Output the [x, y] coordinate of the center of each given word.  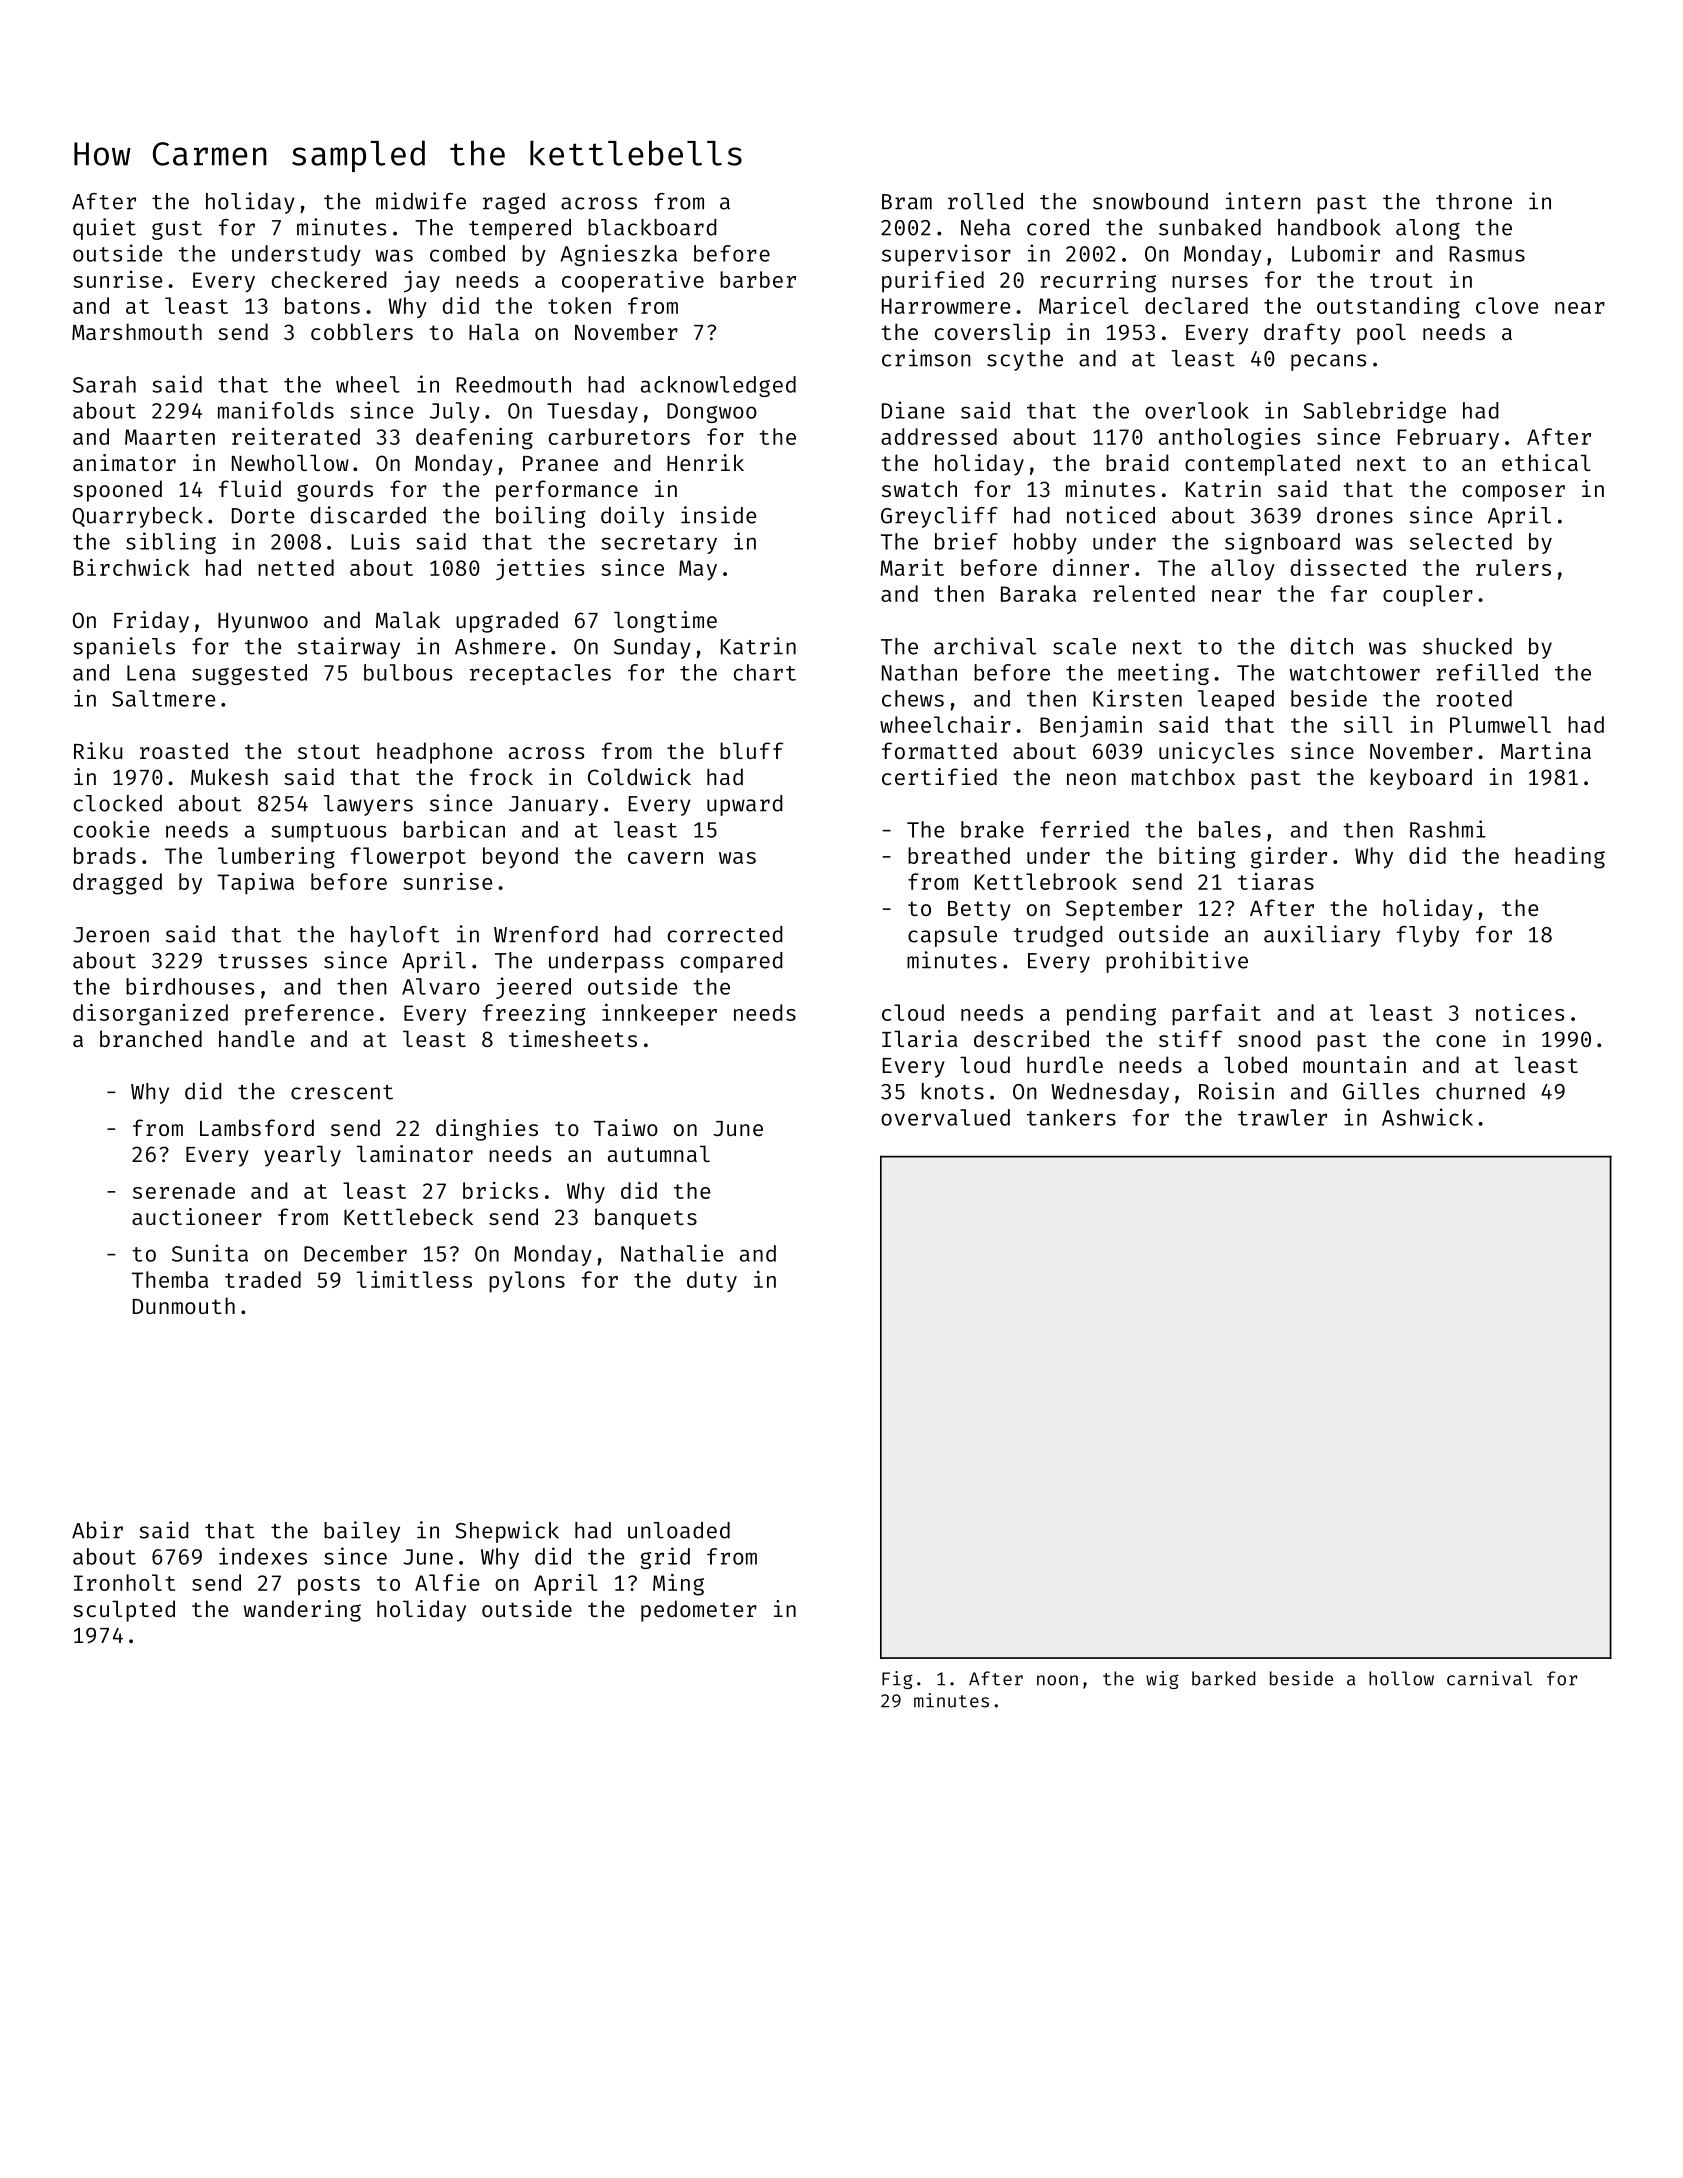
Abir [97, 1530]
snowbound [1150, 201]
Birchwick [132, 567]
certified [939, 776]
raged [514, 203]
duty [712, 1281]
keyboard [1421, 779]
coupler [1428, 596]
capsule [952, 936]
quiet [104, 229]
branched [151, 1038]
